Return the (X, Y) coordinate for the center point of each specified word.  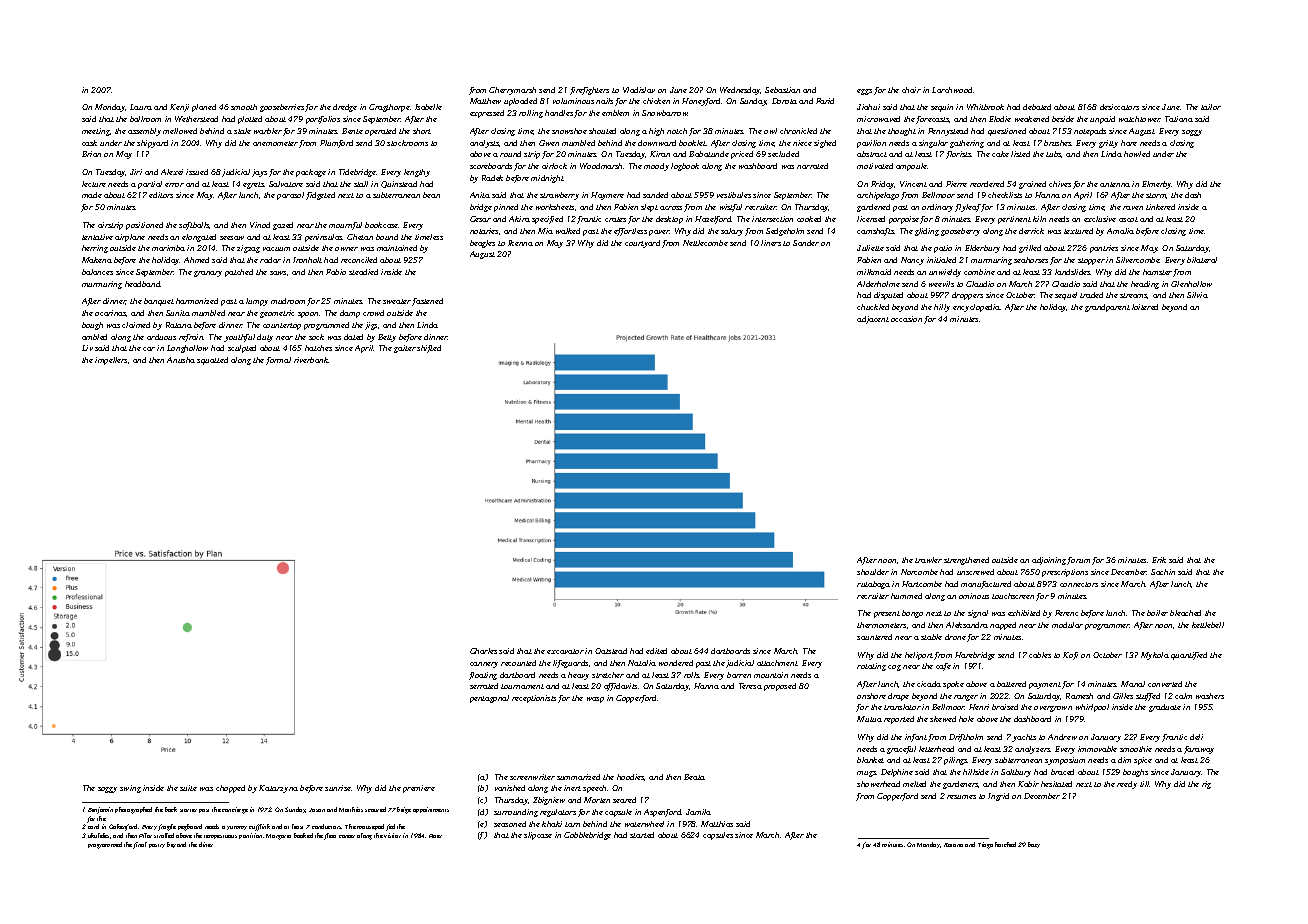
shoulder (873, 572)
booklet (692, 143)
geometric (277, 314)
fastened (427, 302)
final (140, 845)
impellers (111, 361)
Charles (483, 651)
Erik (1159, 560)
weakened (1032, 119)
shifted (429, 349)
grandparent (1107, 308)
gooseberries (282, 108)
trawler (928, 560)
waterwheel (644, 824)
